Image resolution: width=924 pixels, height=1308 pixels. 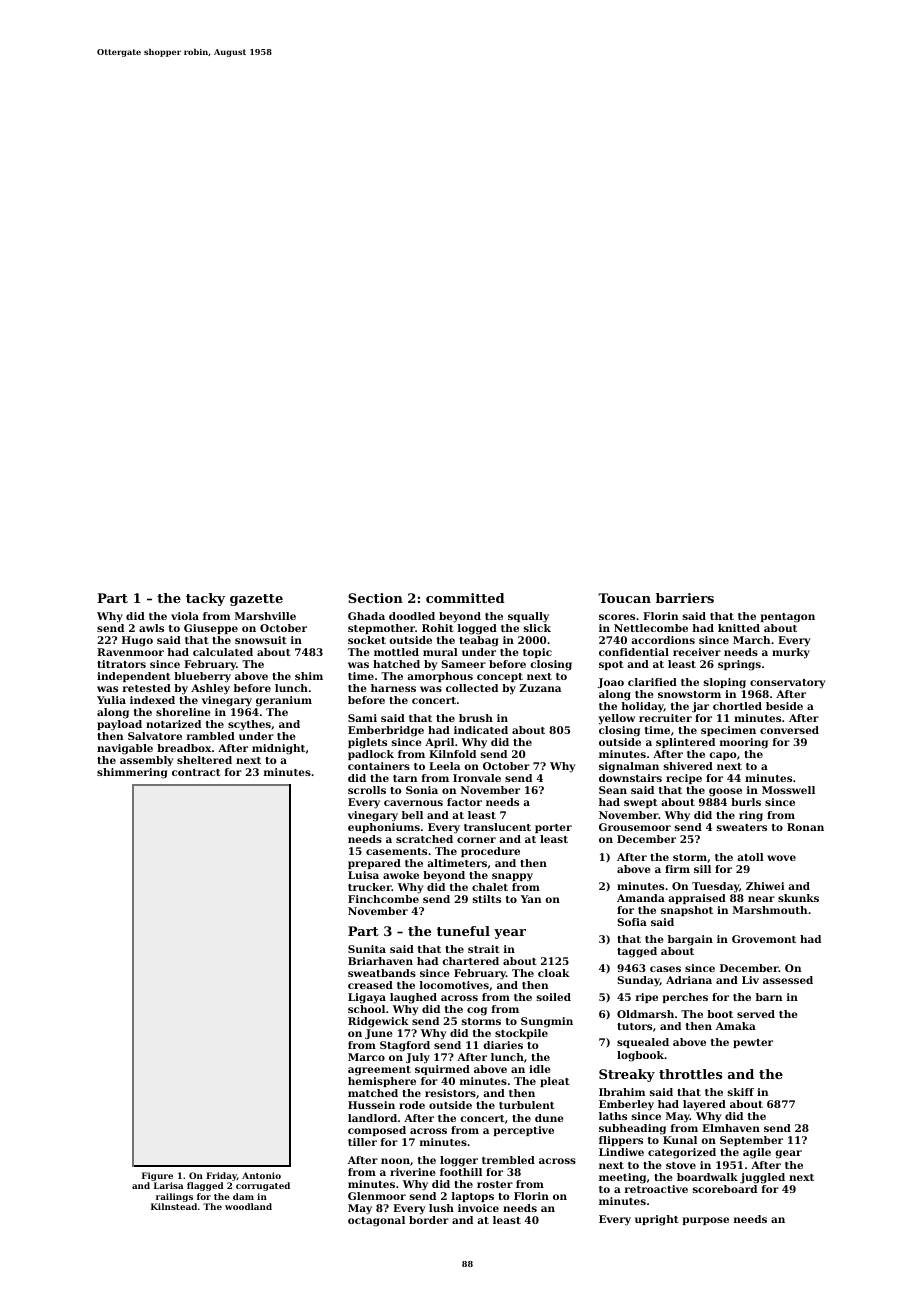 What do you see at coordinates (454, 985) in the image?
I see `locomotives` at bounding box center [454, 985].
